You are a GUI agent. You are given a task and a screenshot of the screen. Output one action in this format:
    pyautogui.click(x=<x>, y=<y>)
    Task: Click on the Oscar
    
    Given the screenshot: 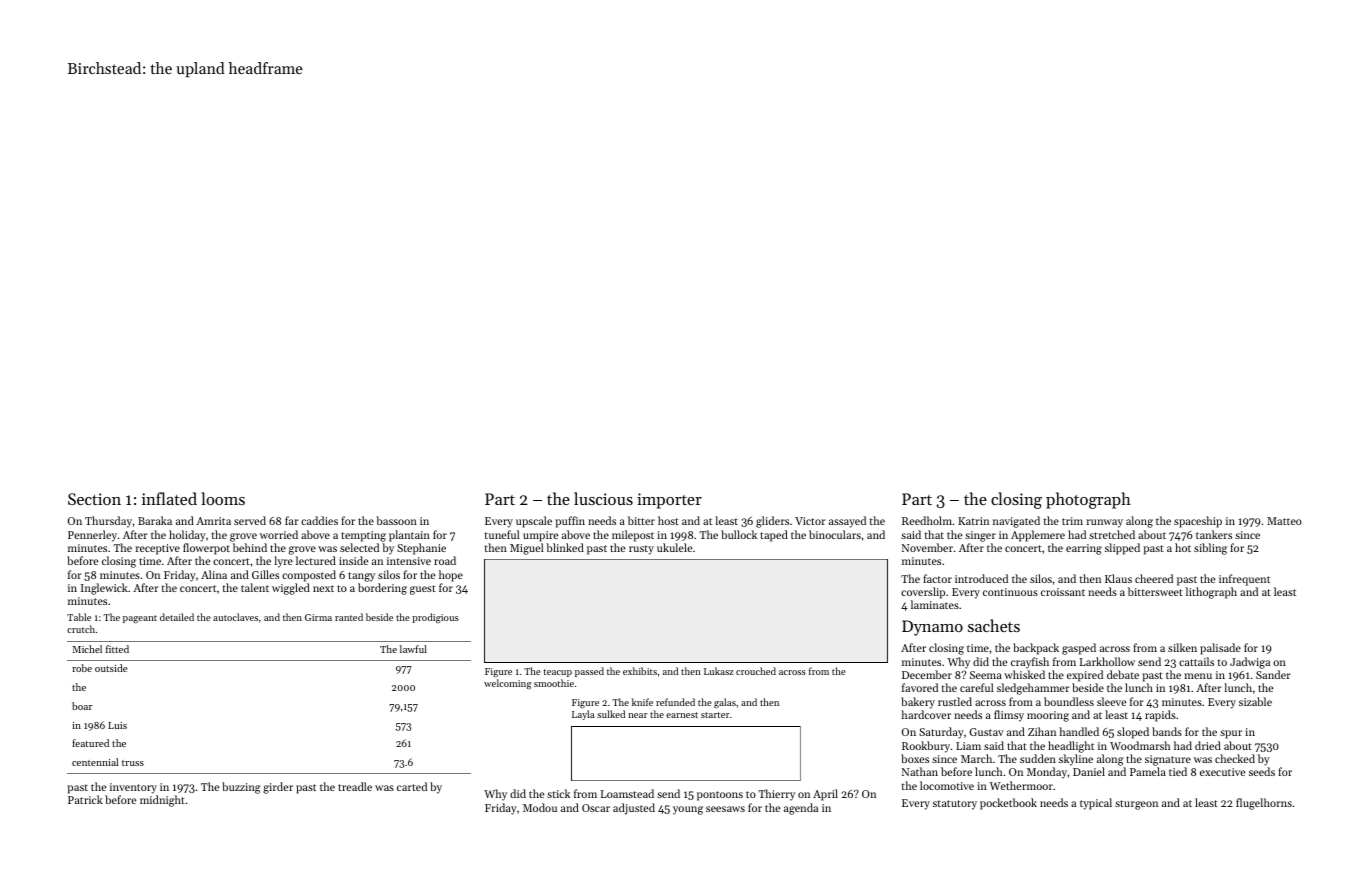 What is the action you would take?
    pyautogui.click(x=596, y=808)
